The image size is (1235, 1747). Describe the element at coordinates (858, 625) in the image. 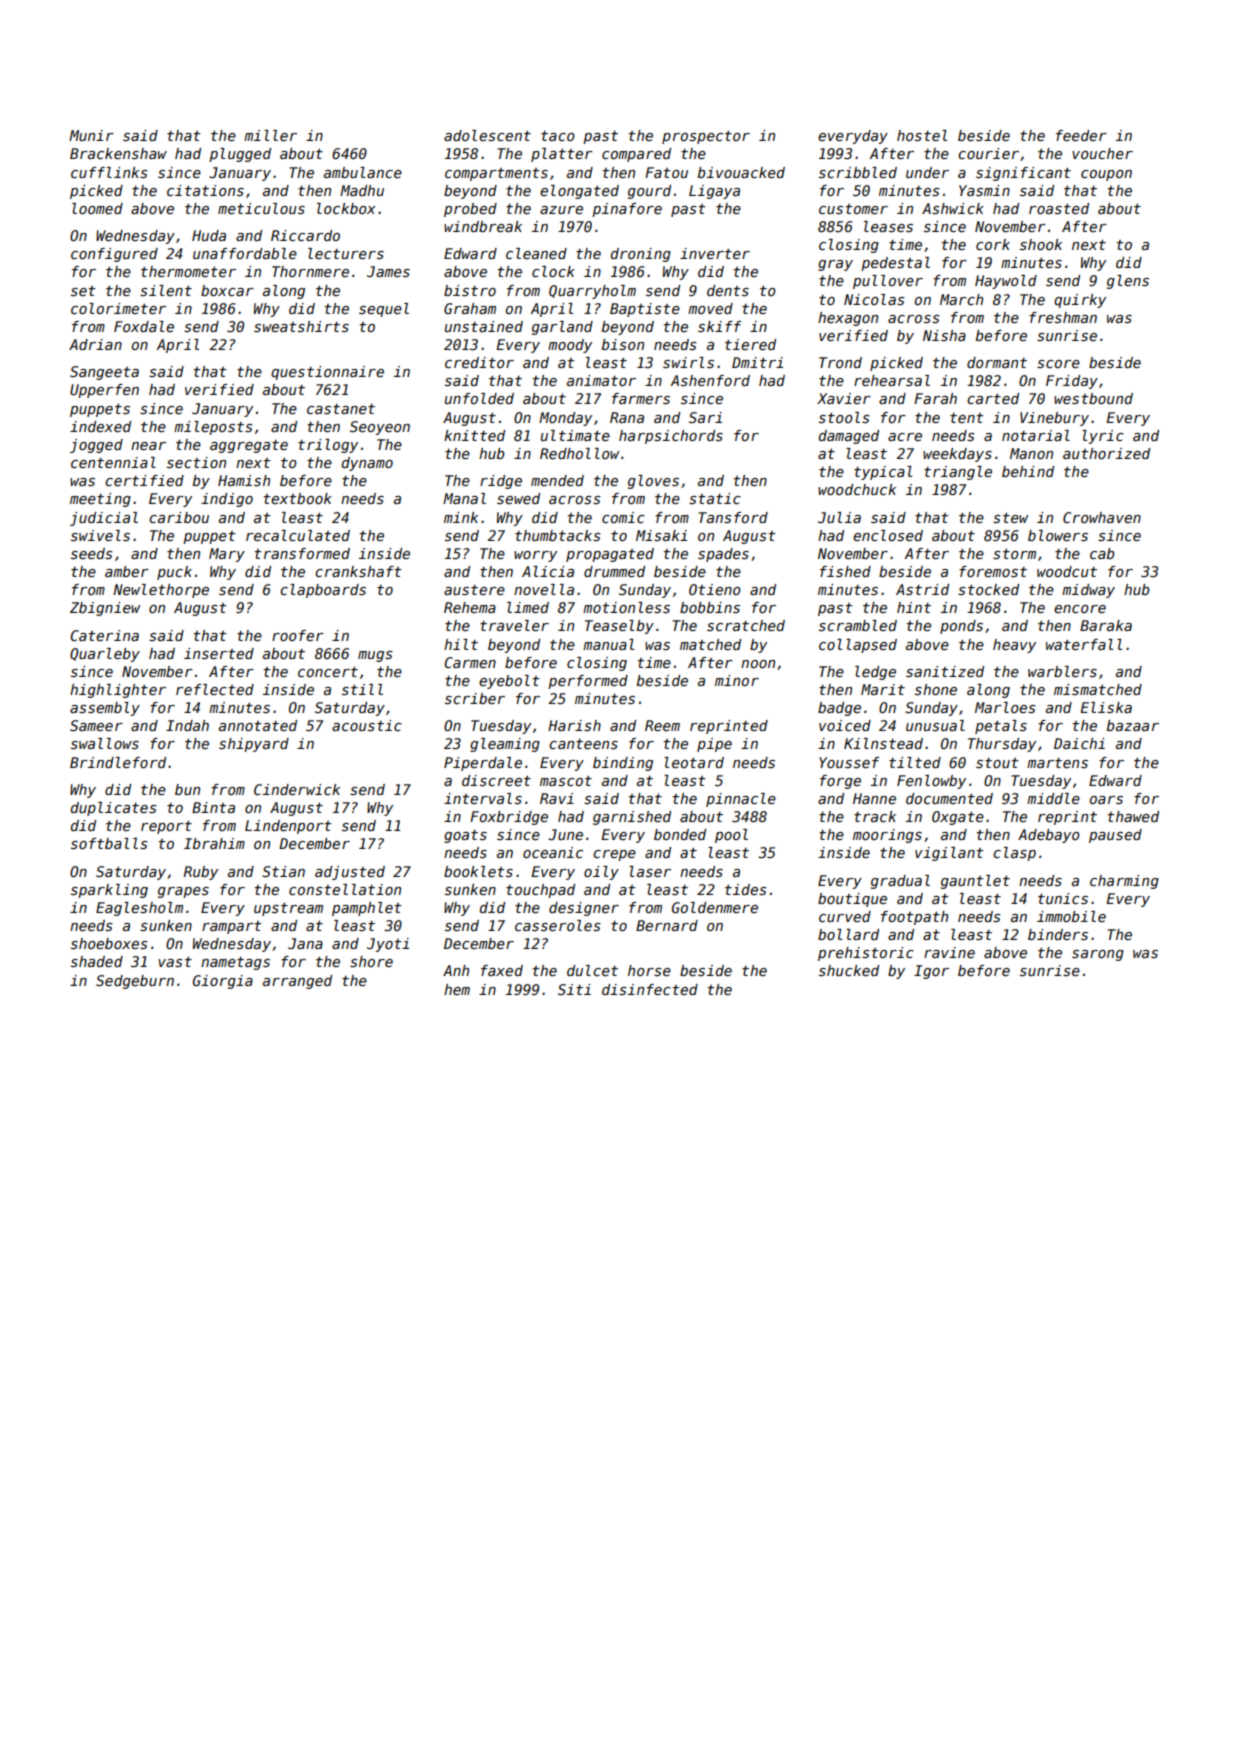

I see `scrambled` at that location.
